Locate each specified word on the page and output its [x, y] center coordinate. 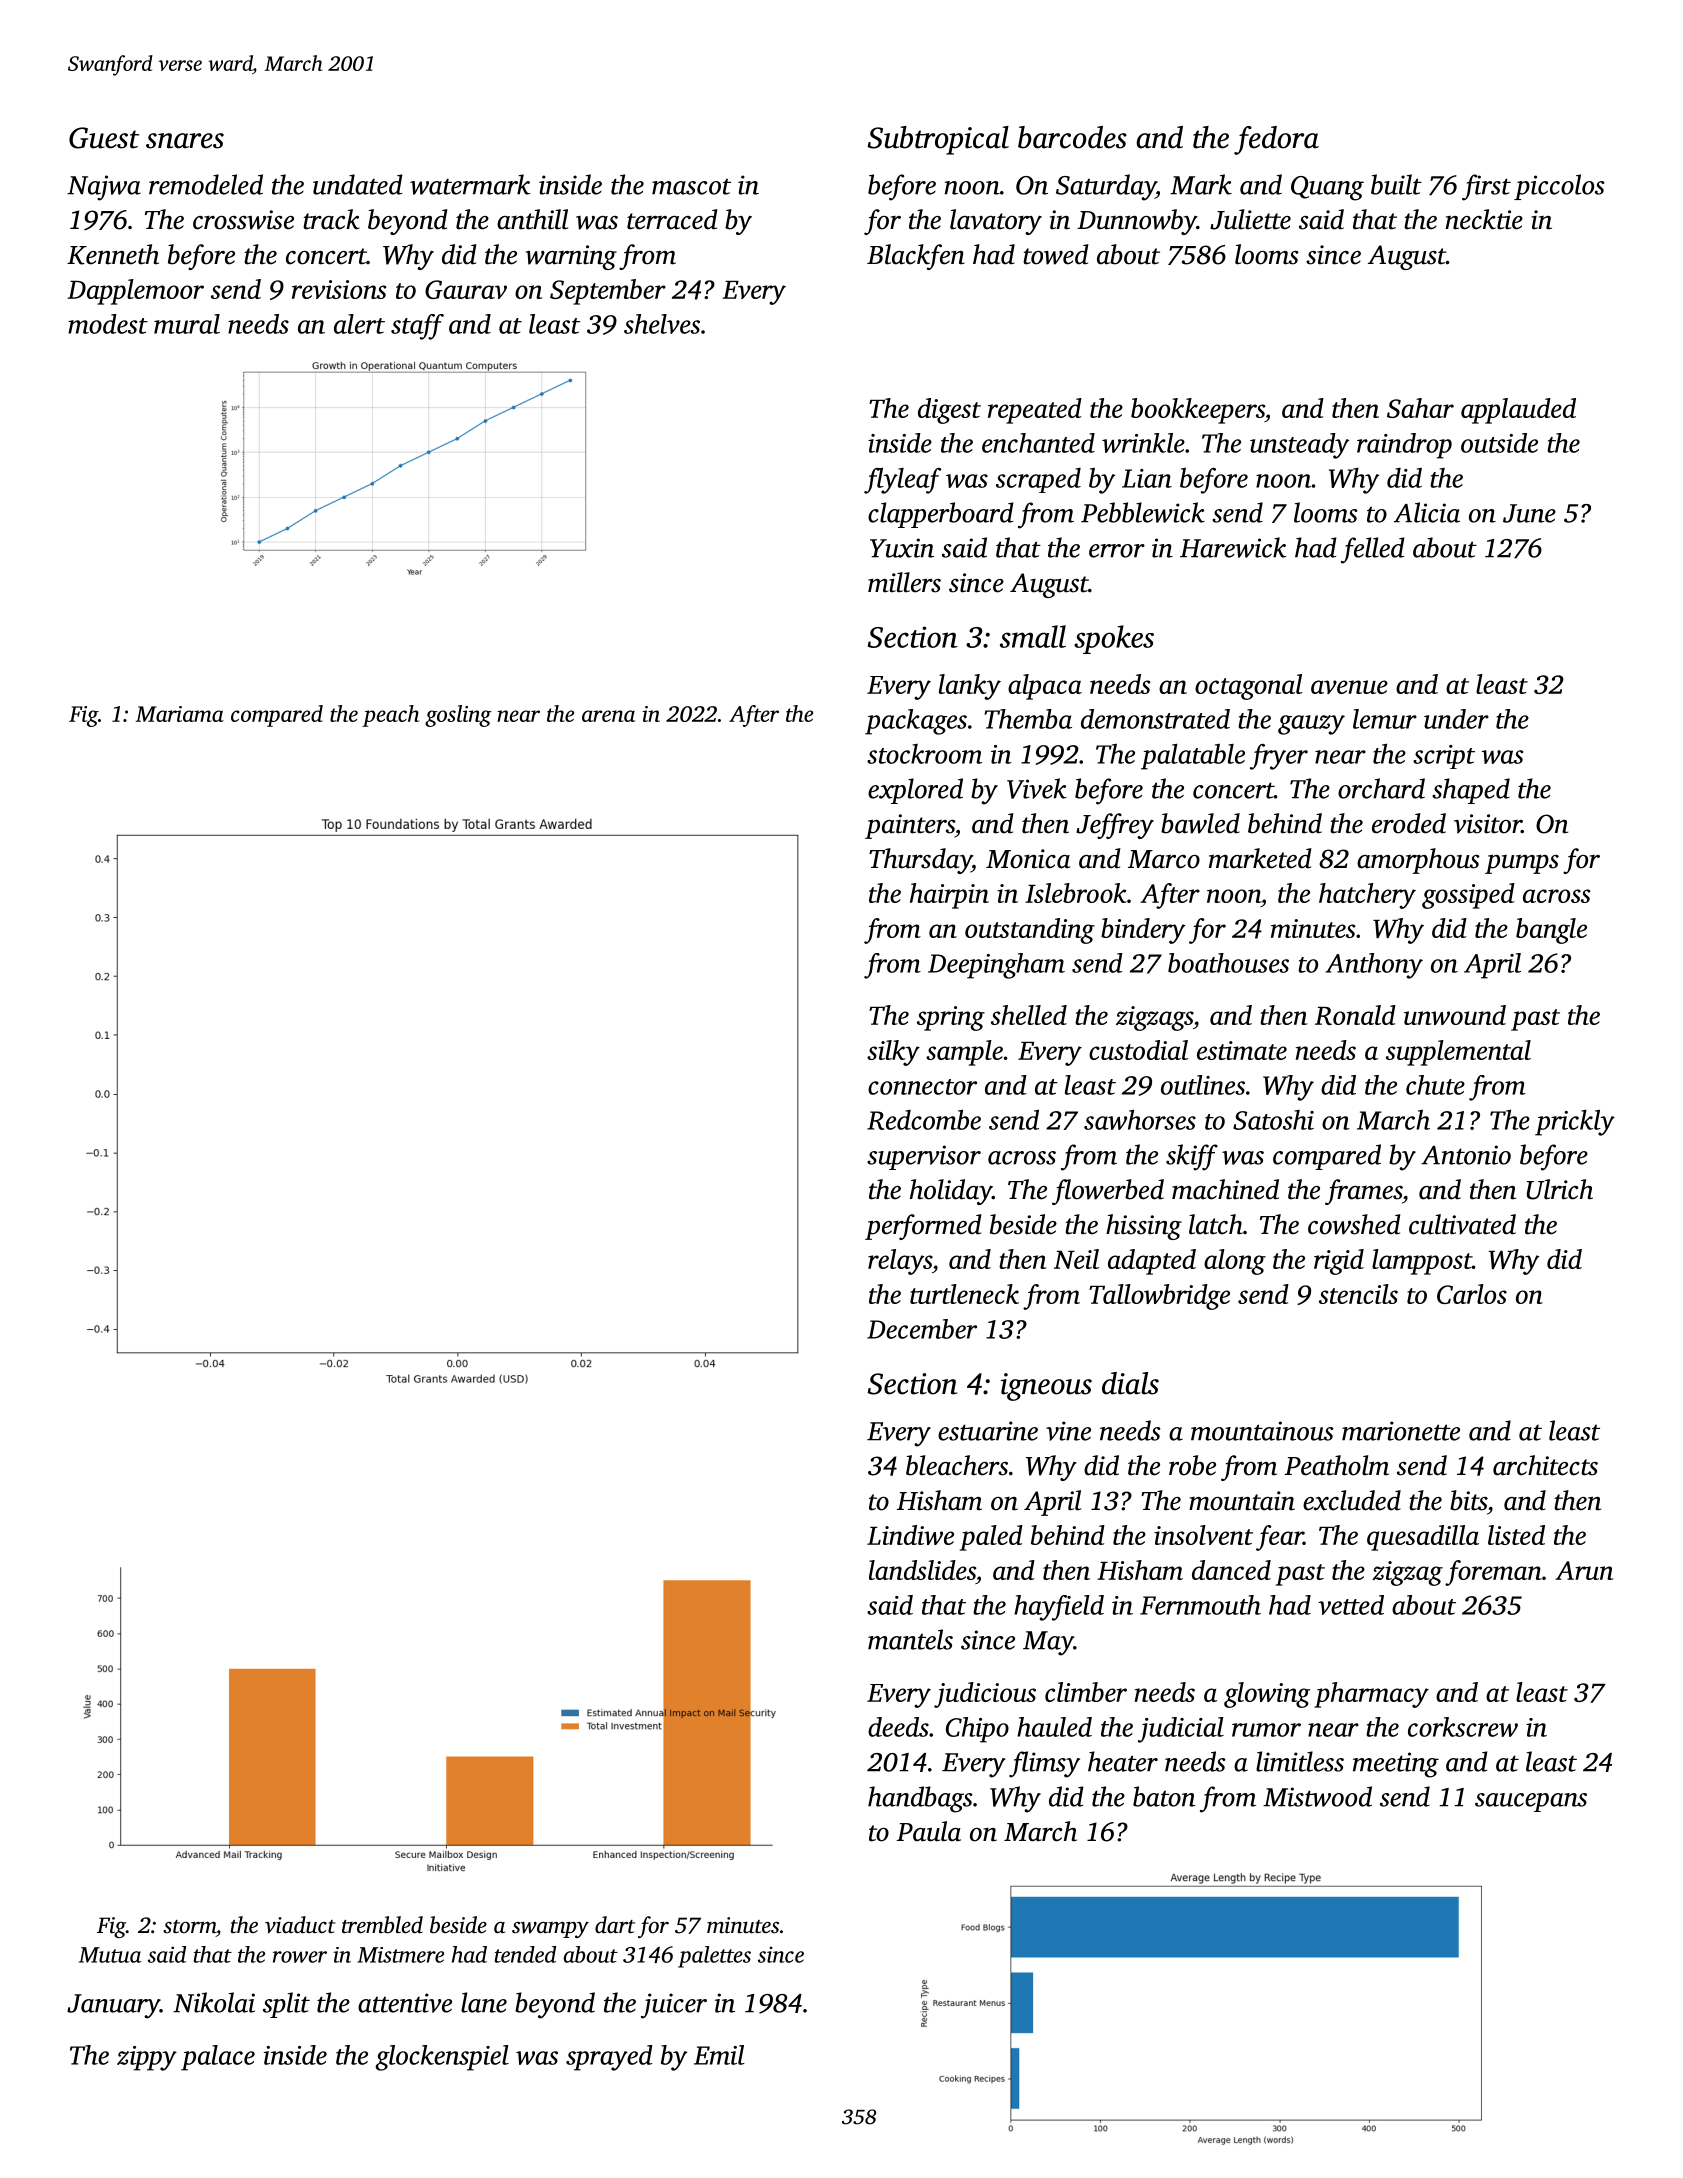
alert [359, 324]
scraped [1038, 480]
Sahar [1420, 408]
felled [1372, 550]
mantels [910, 1639]
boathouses [1228, 963]
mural [187, 324]
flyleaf [903, 481]
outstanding [1030, 931]
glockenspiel [442, 2058]
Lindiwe [910, 1535]
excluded [1352, 1500]
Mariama [180, 714]
